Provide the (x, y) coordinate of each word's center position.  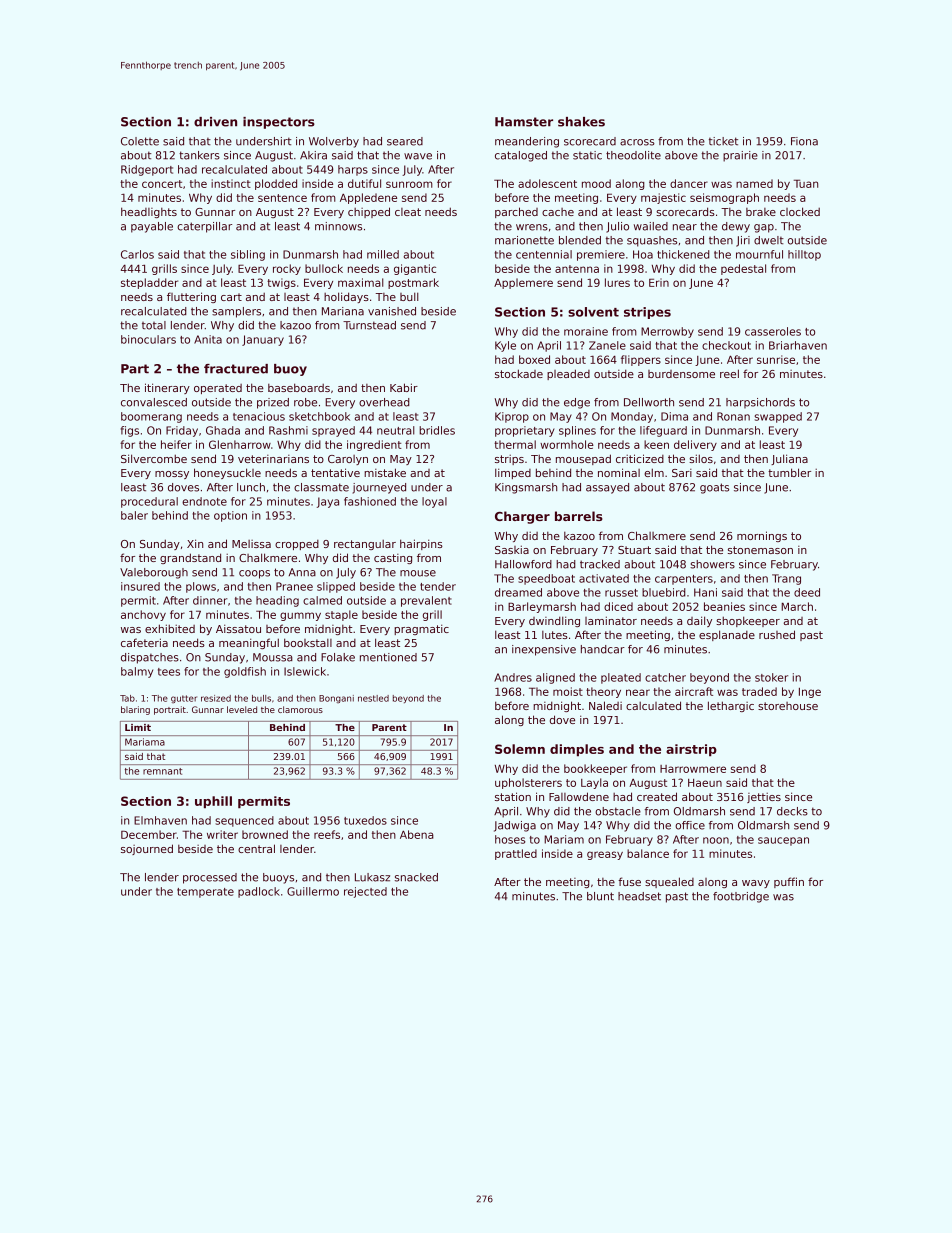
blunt (600, 896)
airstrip (691, 750)
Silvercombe (154, 458)
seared (405, 141)
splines (577, 431)
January (263, 340)
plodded (276, 184)
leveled (242, 709)
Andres (513, 677)
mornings (762, 536)
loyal (434, 502)
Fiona (804, 141)
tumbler (789, 472)
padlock (259, 892)
